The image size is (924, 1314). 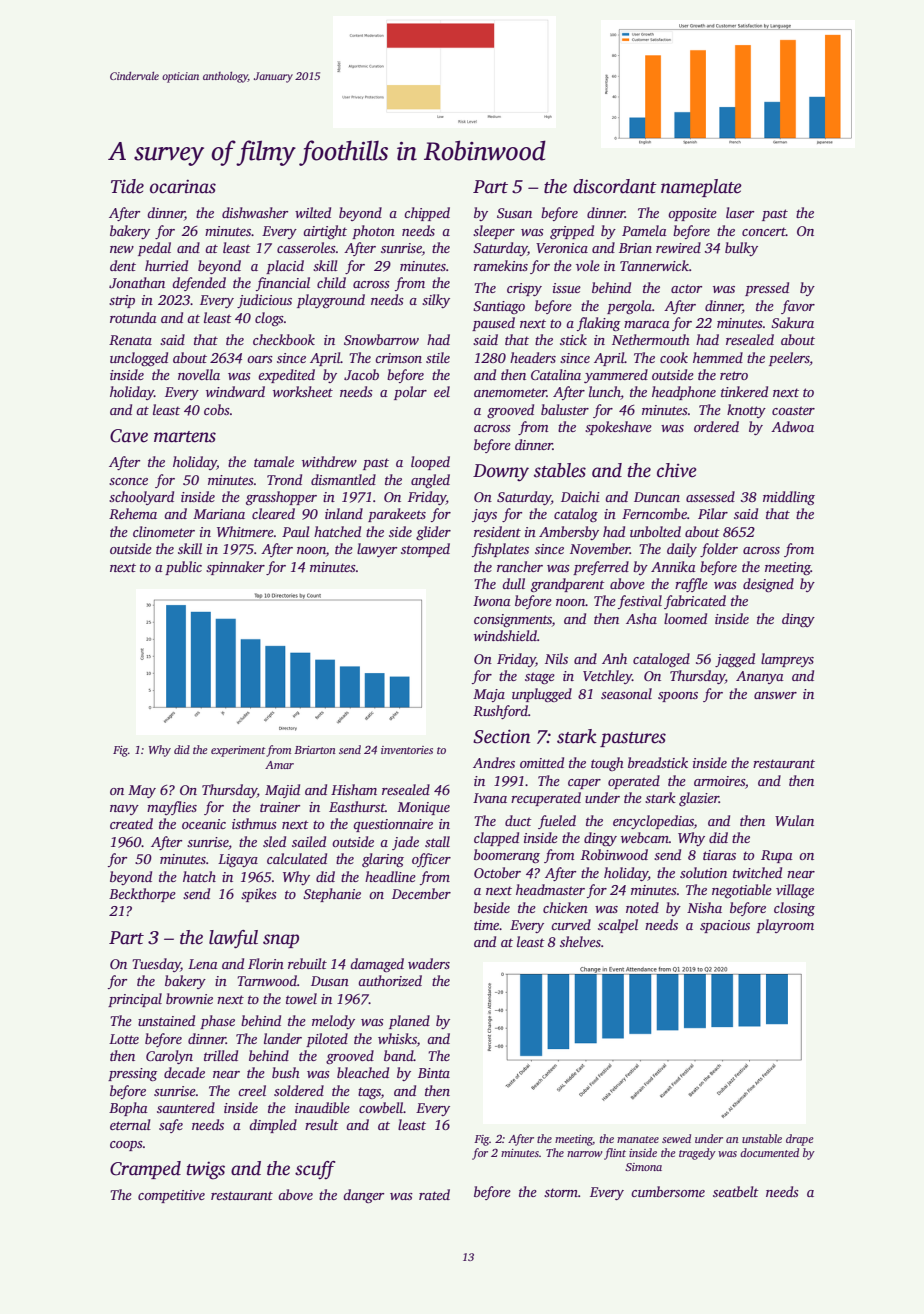 What do you see at coordinates (381, 1107) in the page?
I see `cowbell` at bounding box center [381, 1107].
